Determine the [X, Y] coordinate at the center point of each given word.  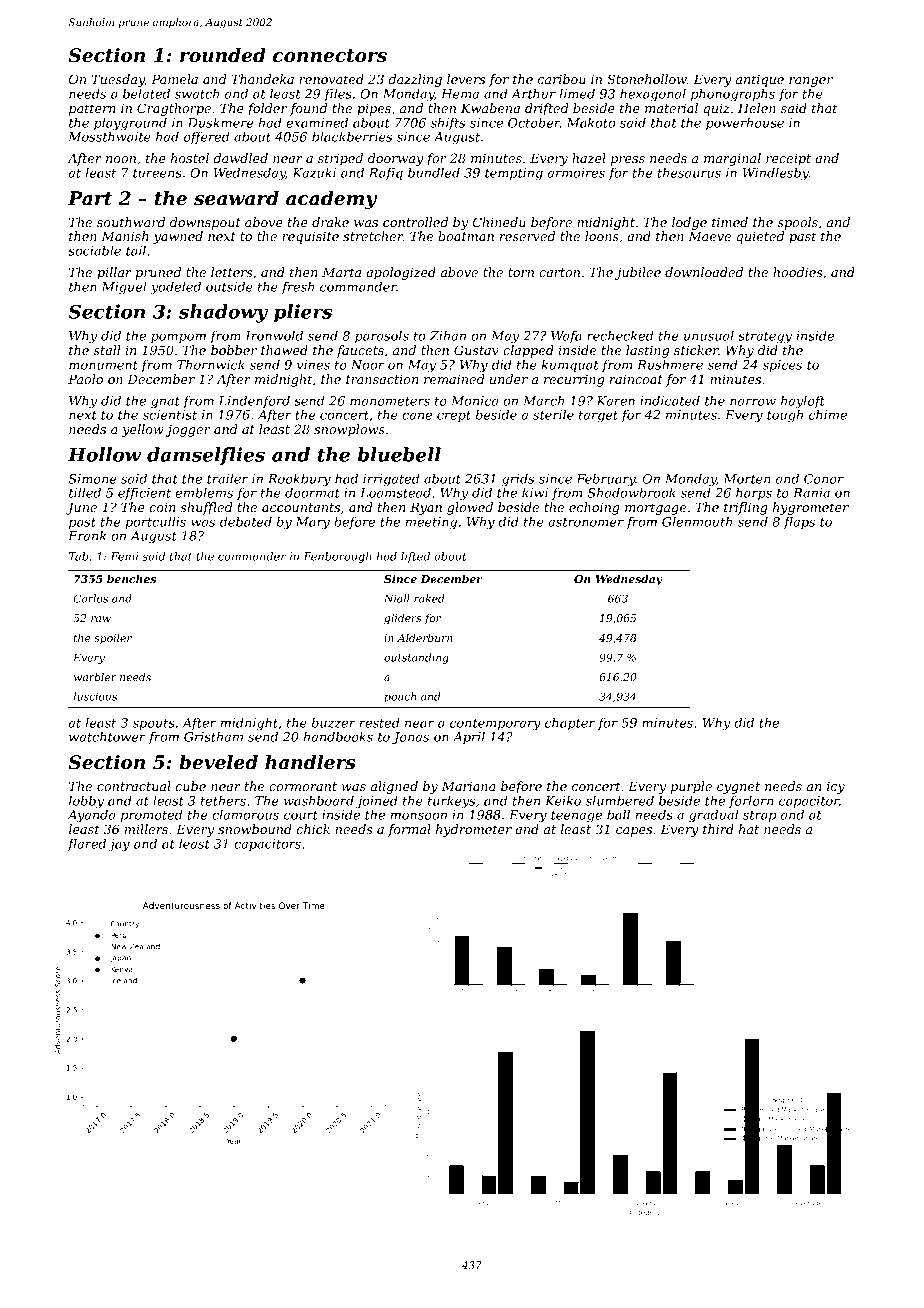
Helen [757, 108]
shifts [447, 123]
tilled [85, 492]
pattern [92, 110]
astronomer [586, 522]
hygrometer [811, 508]
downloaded [704, 272]
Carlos [90, 598]
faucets [360, 351]
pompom [178, 338]
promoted [151, 815]
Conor [824, 479]
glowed [470, 508]
